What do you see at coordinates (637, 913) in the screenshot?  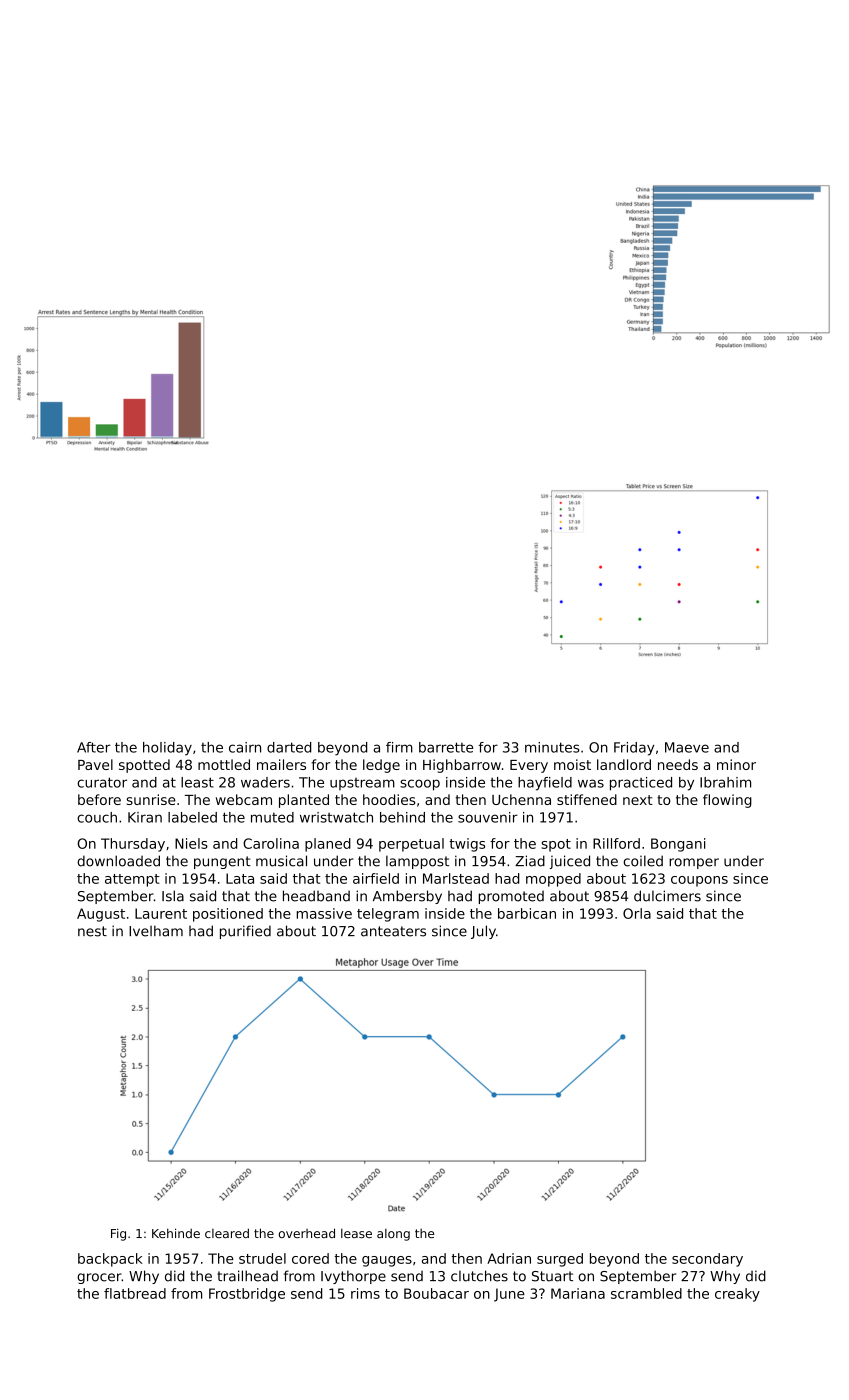 I see `Orla` at bounding box center [637, 913].
